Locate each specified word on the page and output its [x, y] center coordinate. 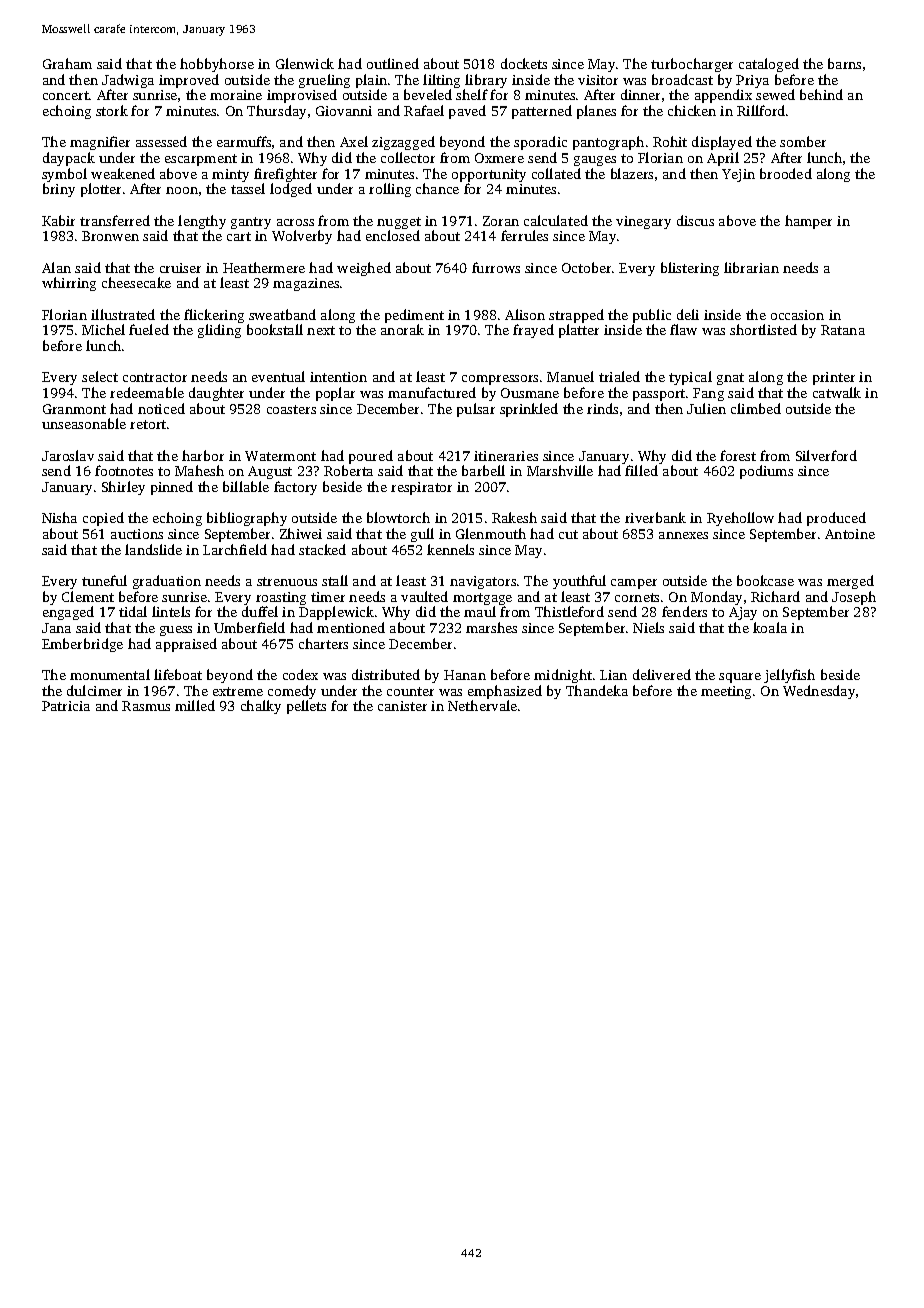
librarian [751, 267]
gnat [730, 379]
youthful [579, 582]
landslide [153, 549]
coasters [291, 409]
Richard [775, 596]
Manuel [570, 376]
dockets [524, 63]
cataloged [769, 65]
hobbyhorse [217, 65]
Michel [103, 329]
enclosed [393, 235]
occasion [797, 315]
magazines [306, 284]
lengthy [202, 222]
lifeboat [178, 674]
